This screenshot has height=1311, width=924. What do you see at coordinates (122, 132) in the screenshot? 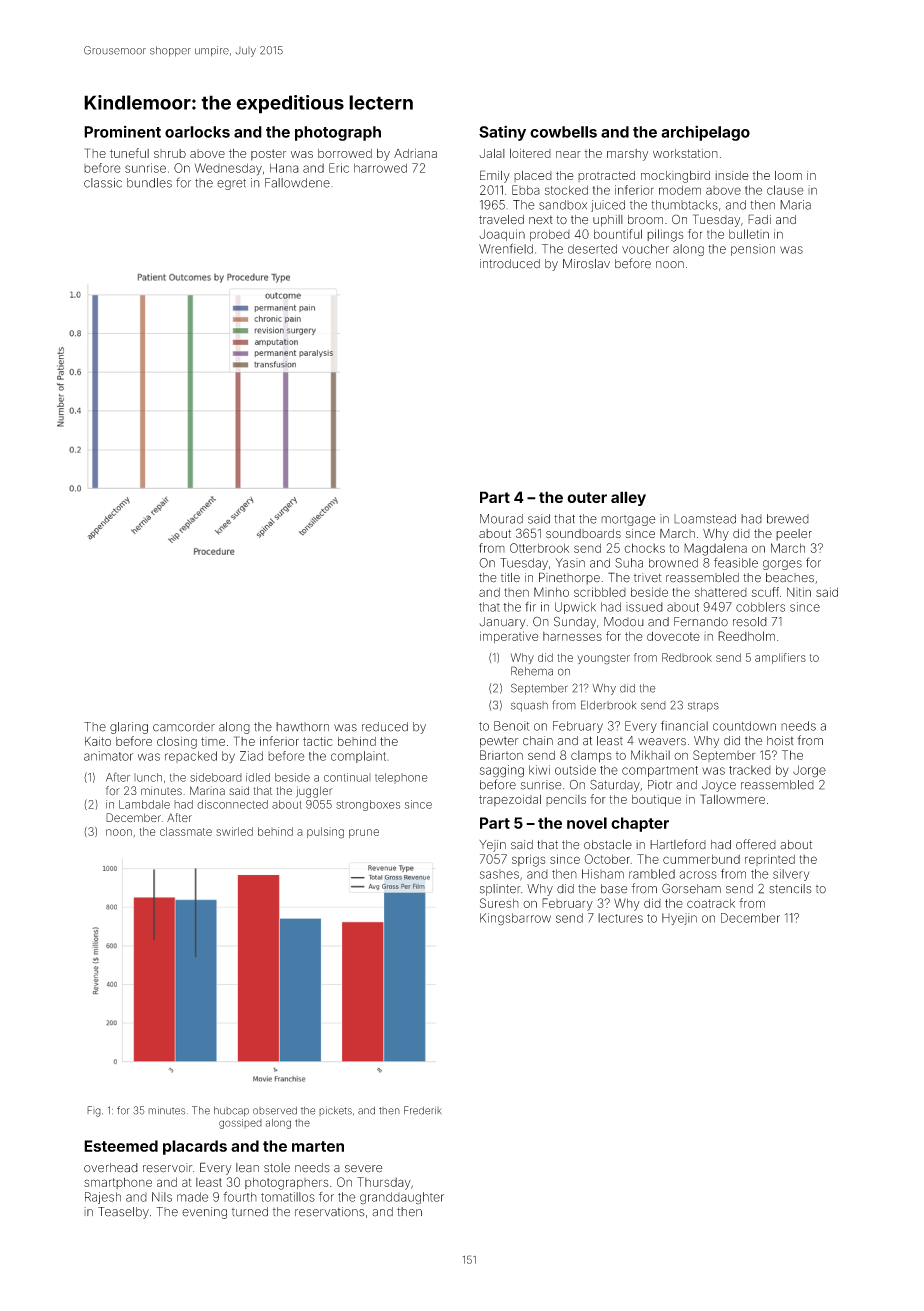
I see `Prominent` at bounding box center [122, 132].
